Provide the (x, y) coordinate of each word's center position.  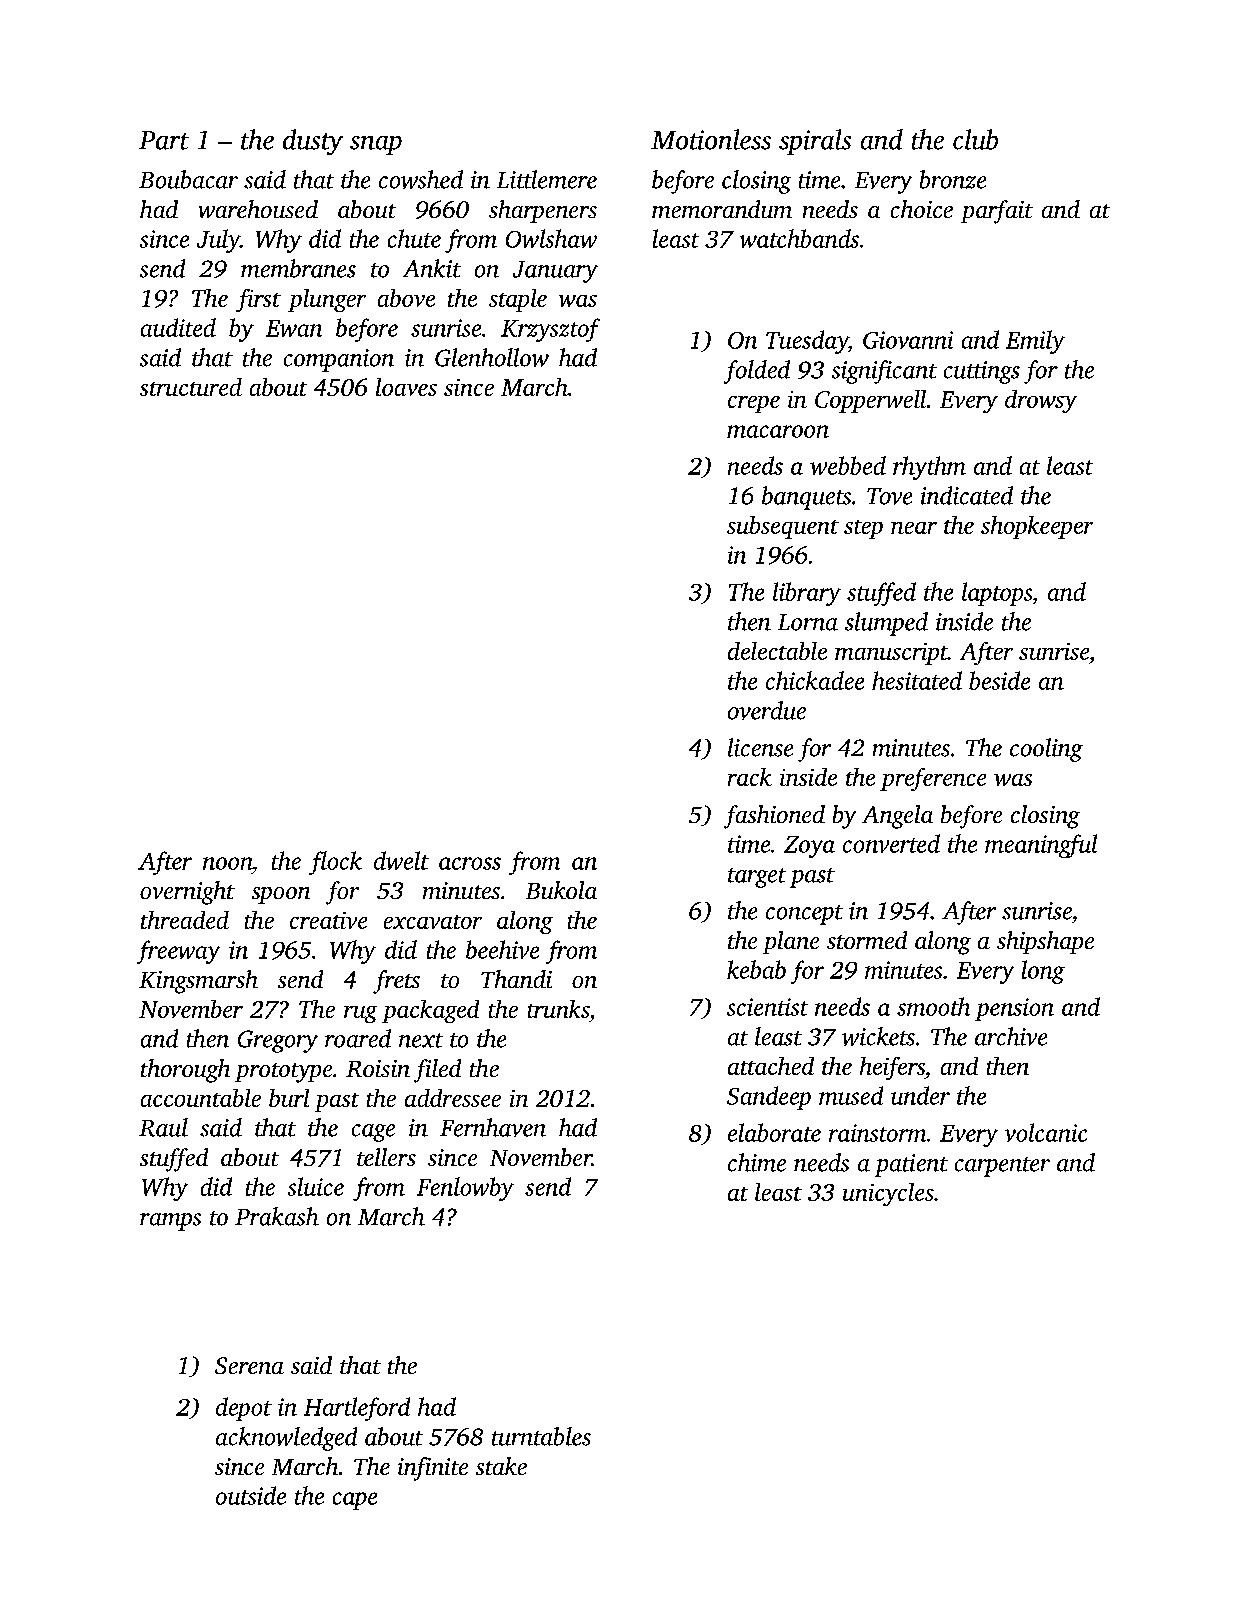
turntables (541, 1436)
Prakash (277, 1216)
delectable (777, 651)
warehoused (258, 209)
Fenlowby (465, 1189)
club (975, 139)
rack (750, 777)
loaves (406, 387)
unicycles (888, 1194)
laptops (997, 594)
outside (251, 1495)
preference (933, 779)
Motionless (711, 139)
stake (501, 1466)
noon (227, 863)
